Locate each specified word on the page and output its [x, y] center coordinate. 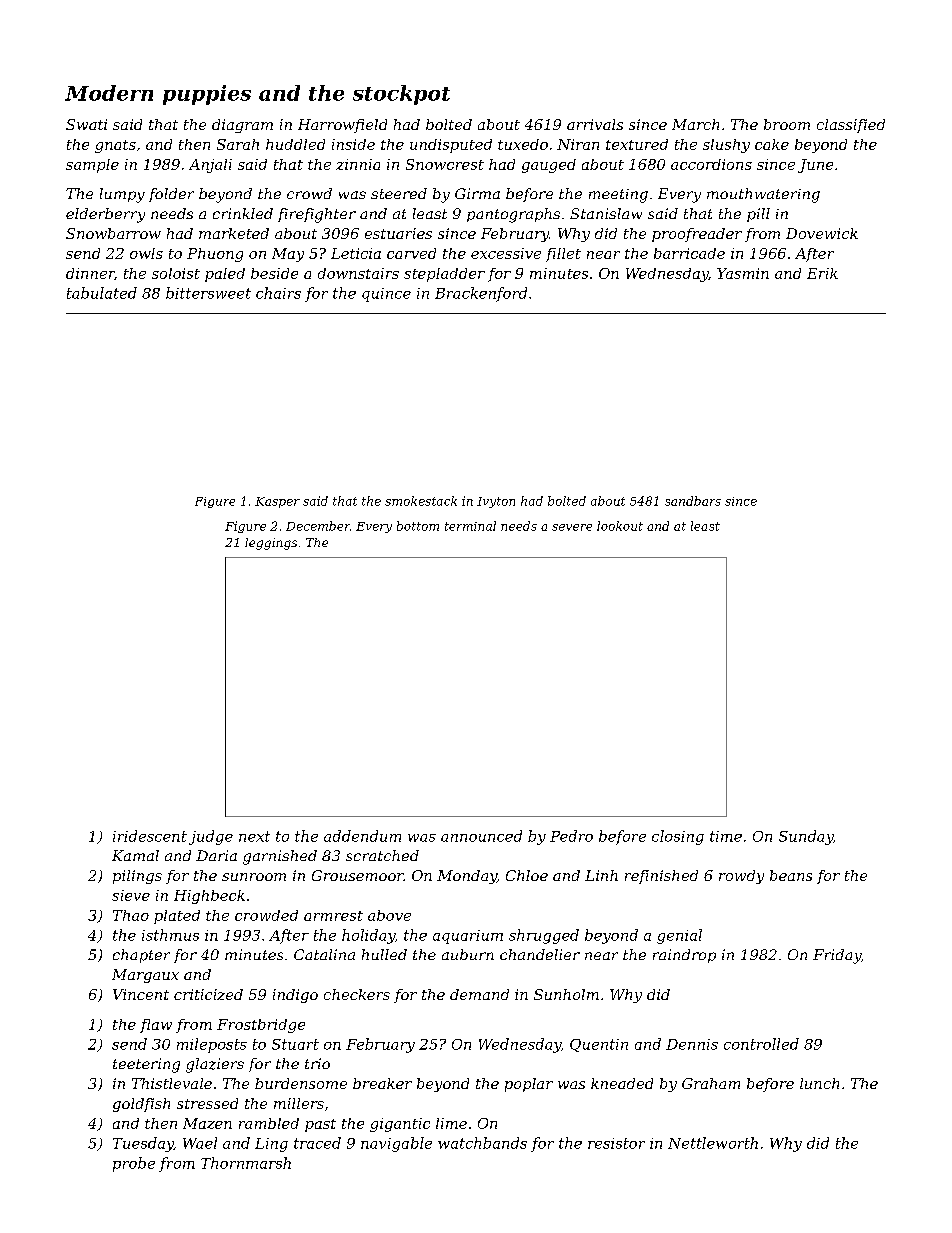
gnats [115, 146]
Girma [477, 193]
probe [134, 1164]
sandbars [693, 501]
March [695, 124]
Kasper [277, 502]
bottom [418, 526]
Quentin [599, 1045]
